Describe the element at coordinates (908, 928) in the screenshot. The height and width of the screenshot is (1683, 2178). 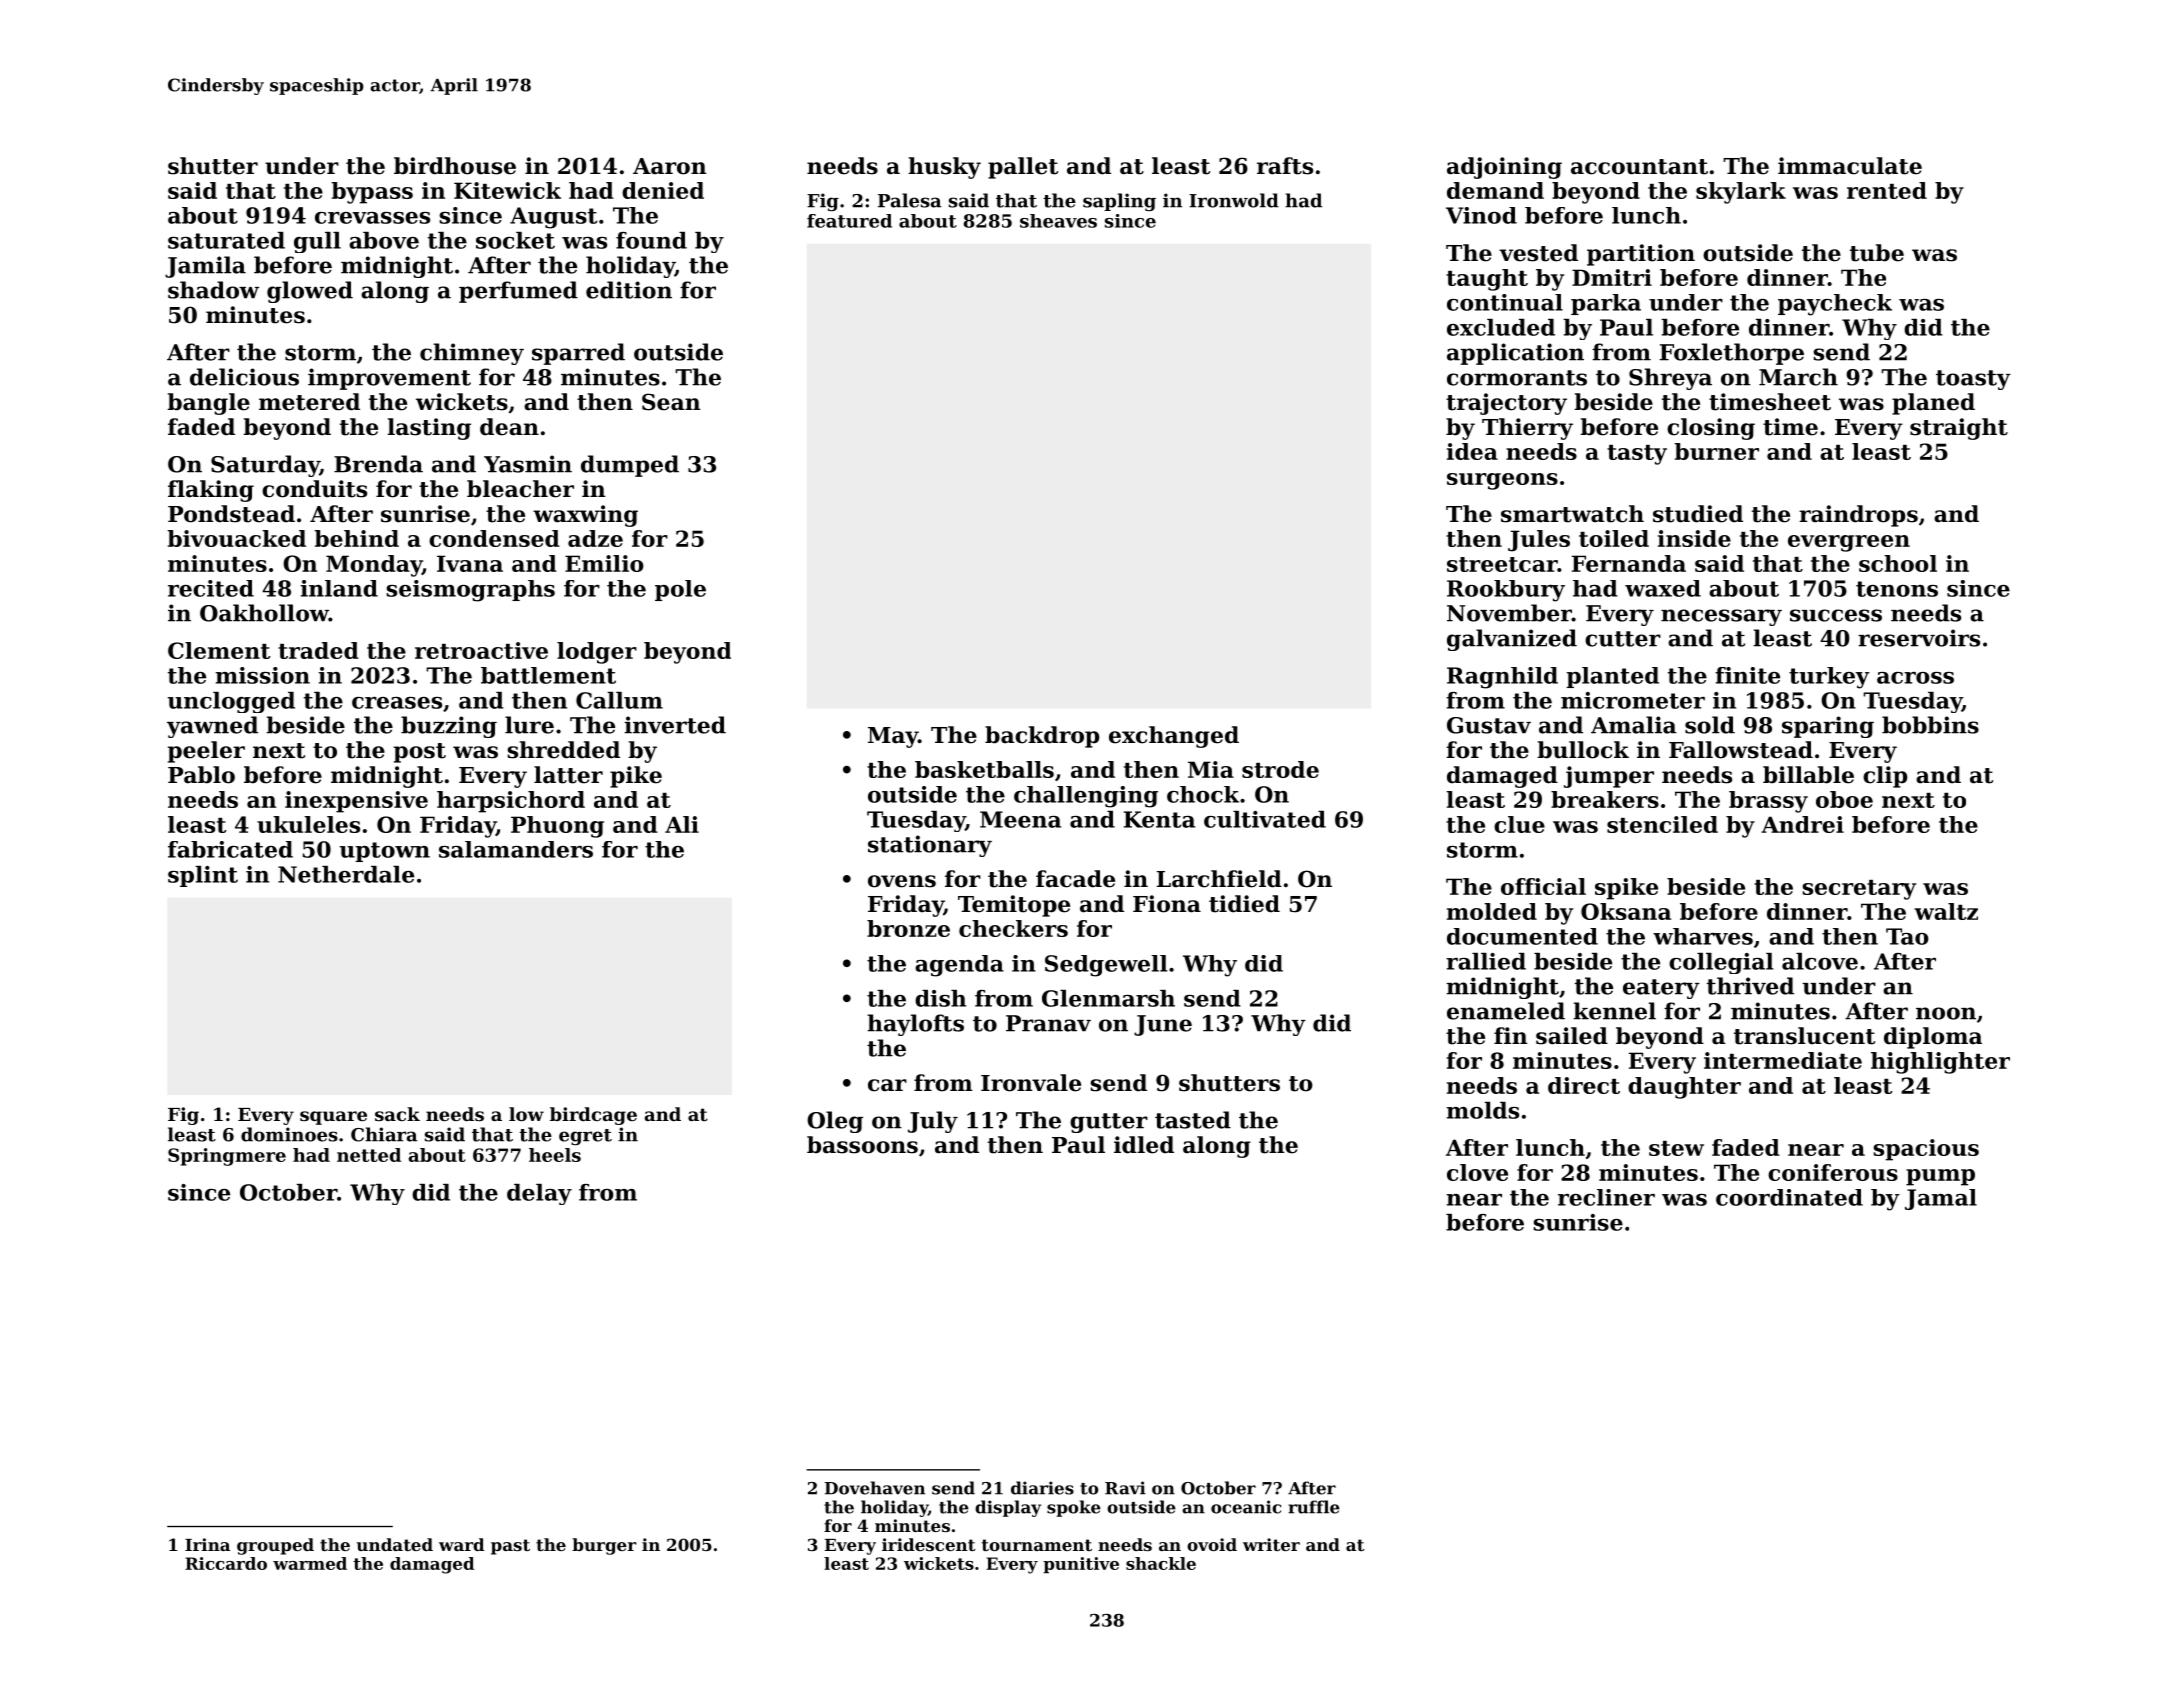
I see `bronze` at that location.
